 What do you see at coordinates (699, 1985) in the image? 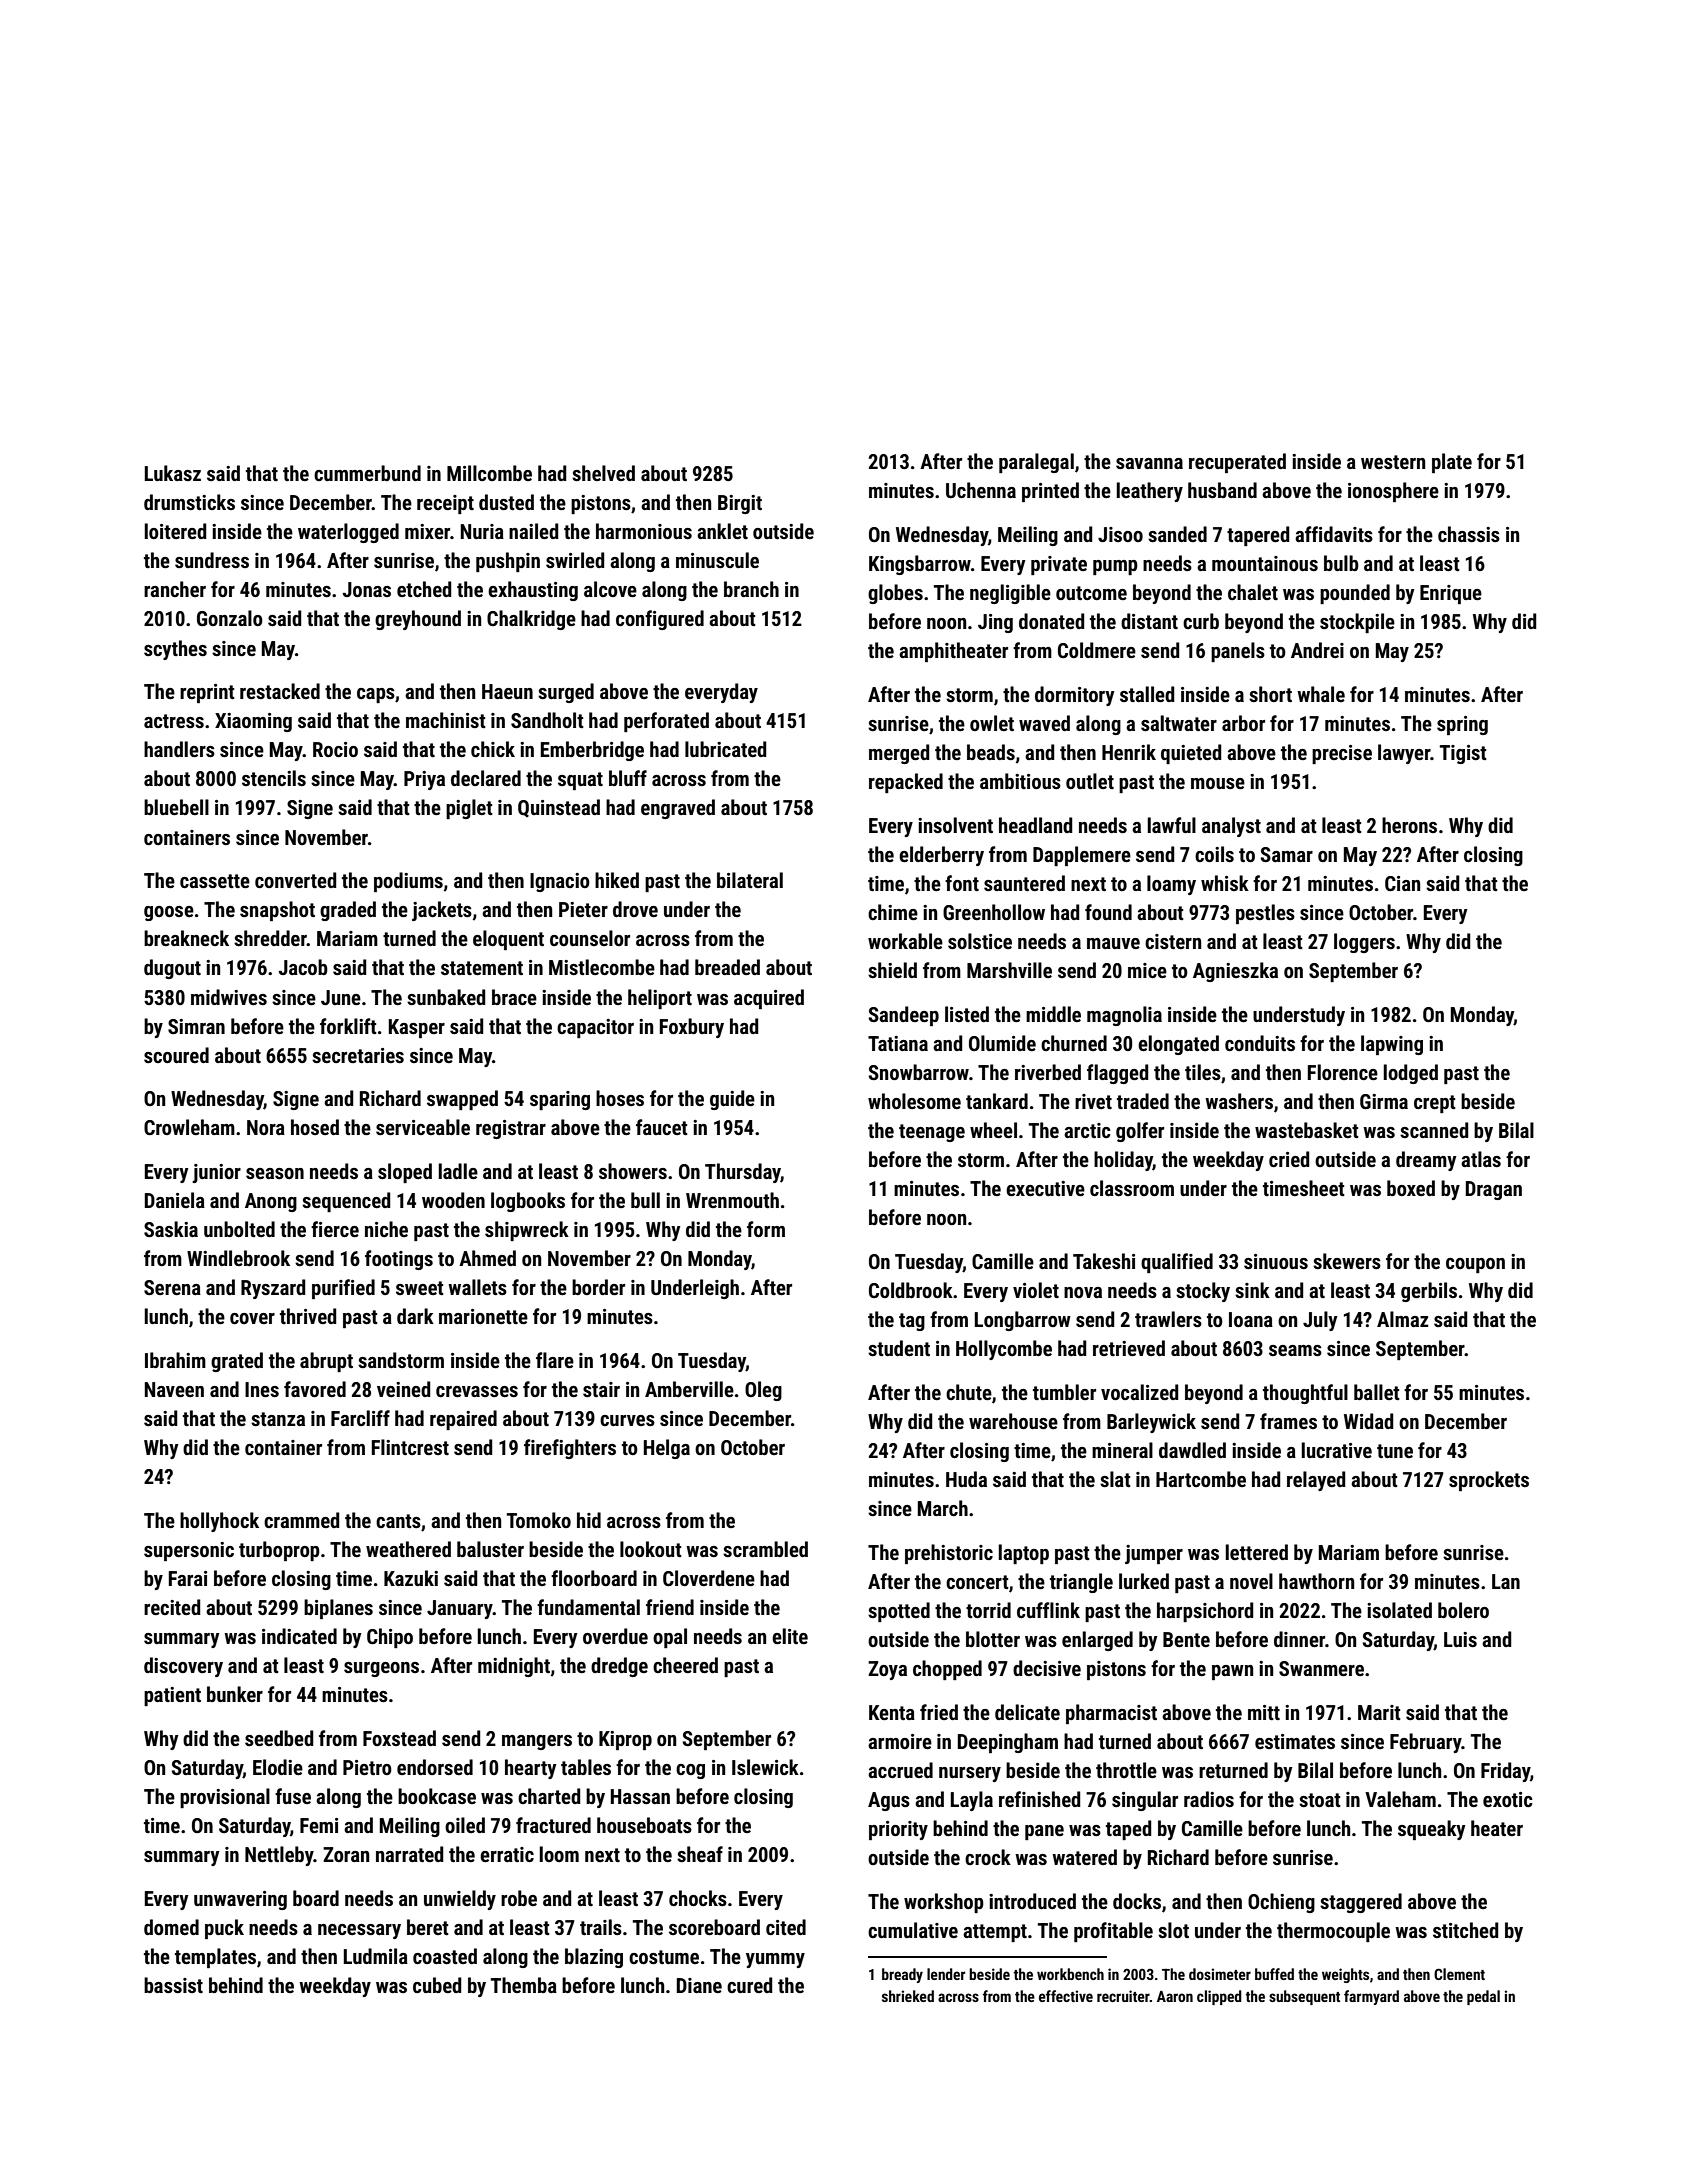
I see `Diane` at bounding box center [699, 1985].
